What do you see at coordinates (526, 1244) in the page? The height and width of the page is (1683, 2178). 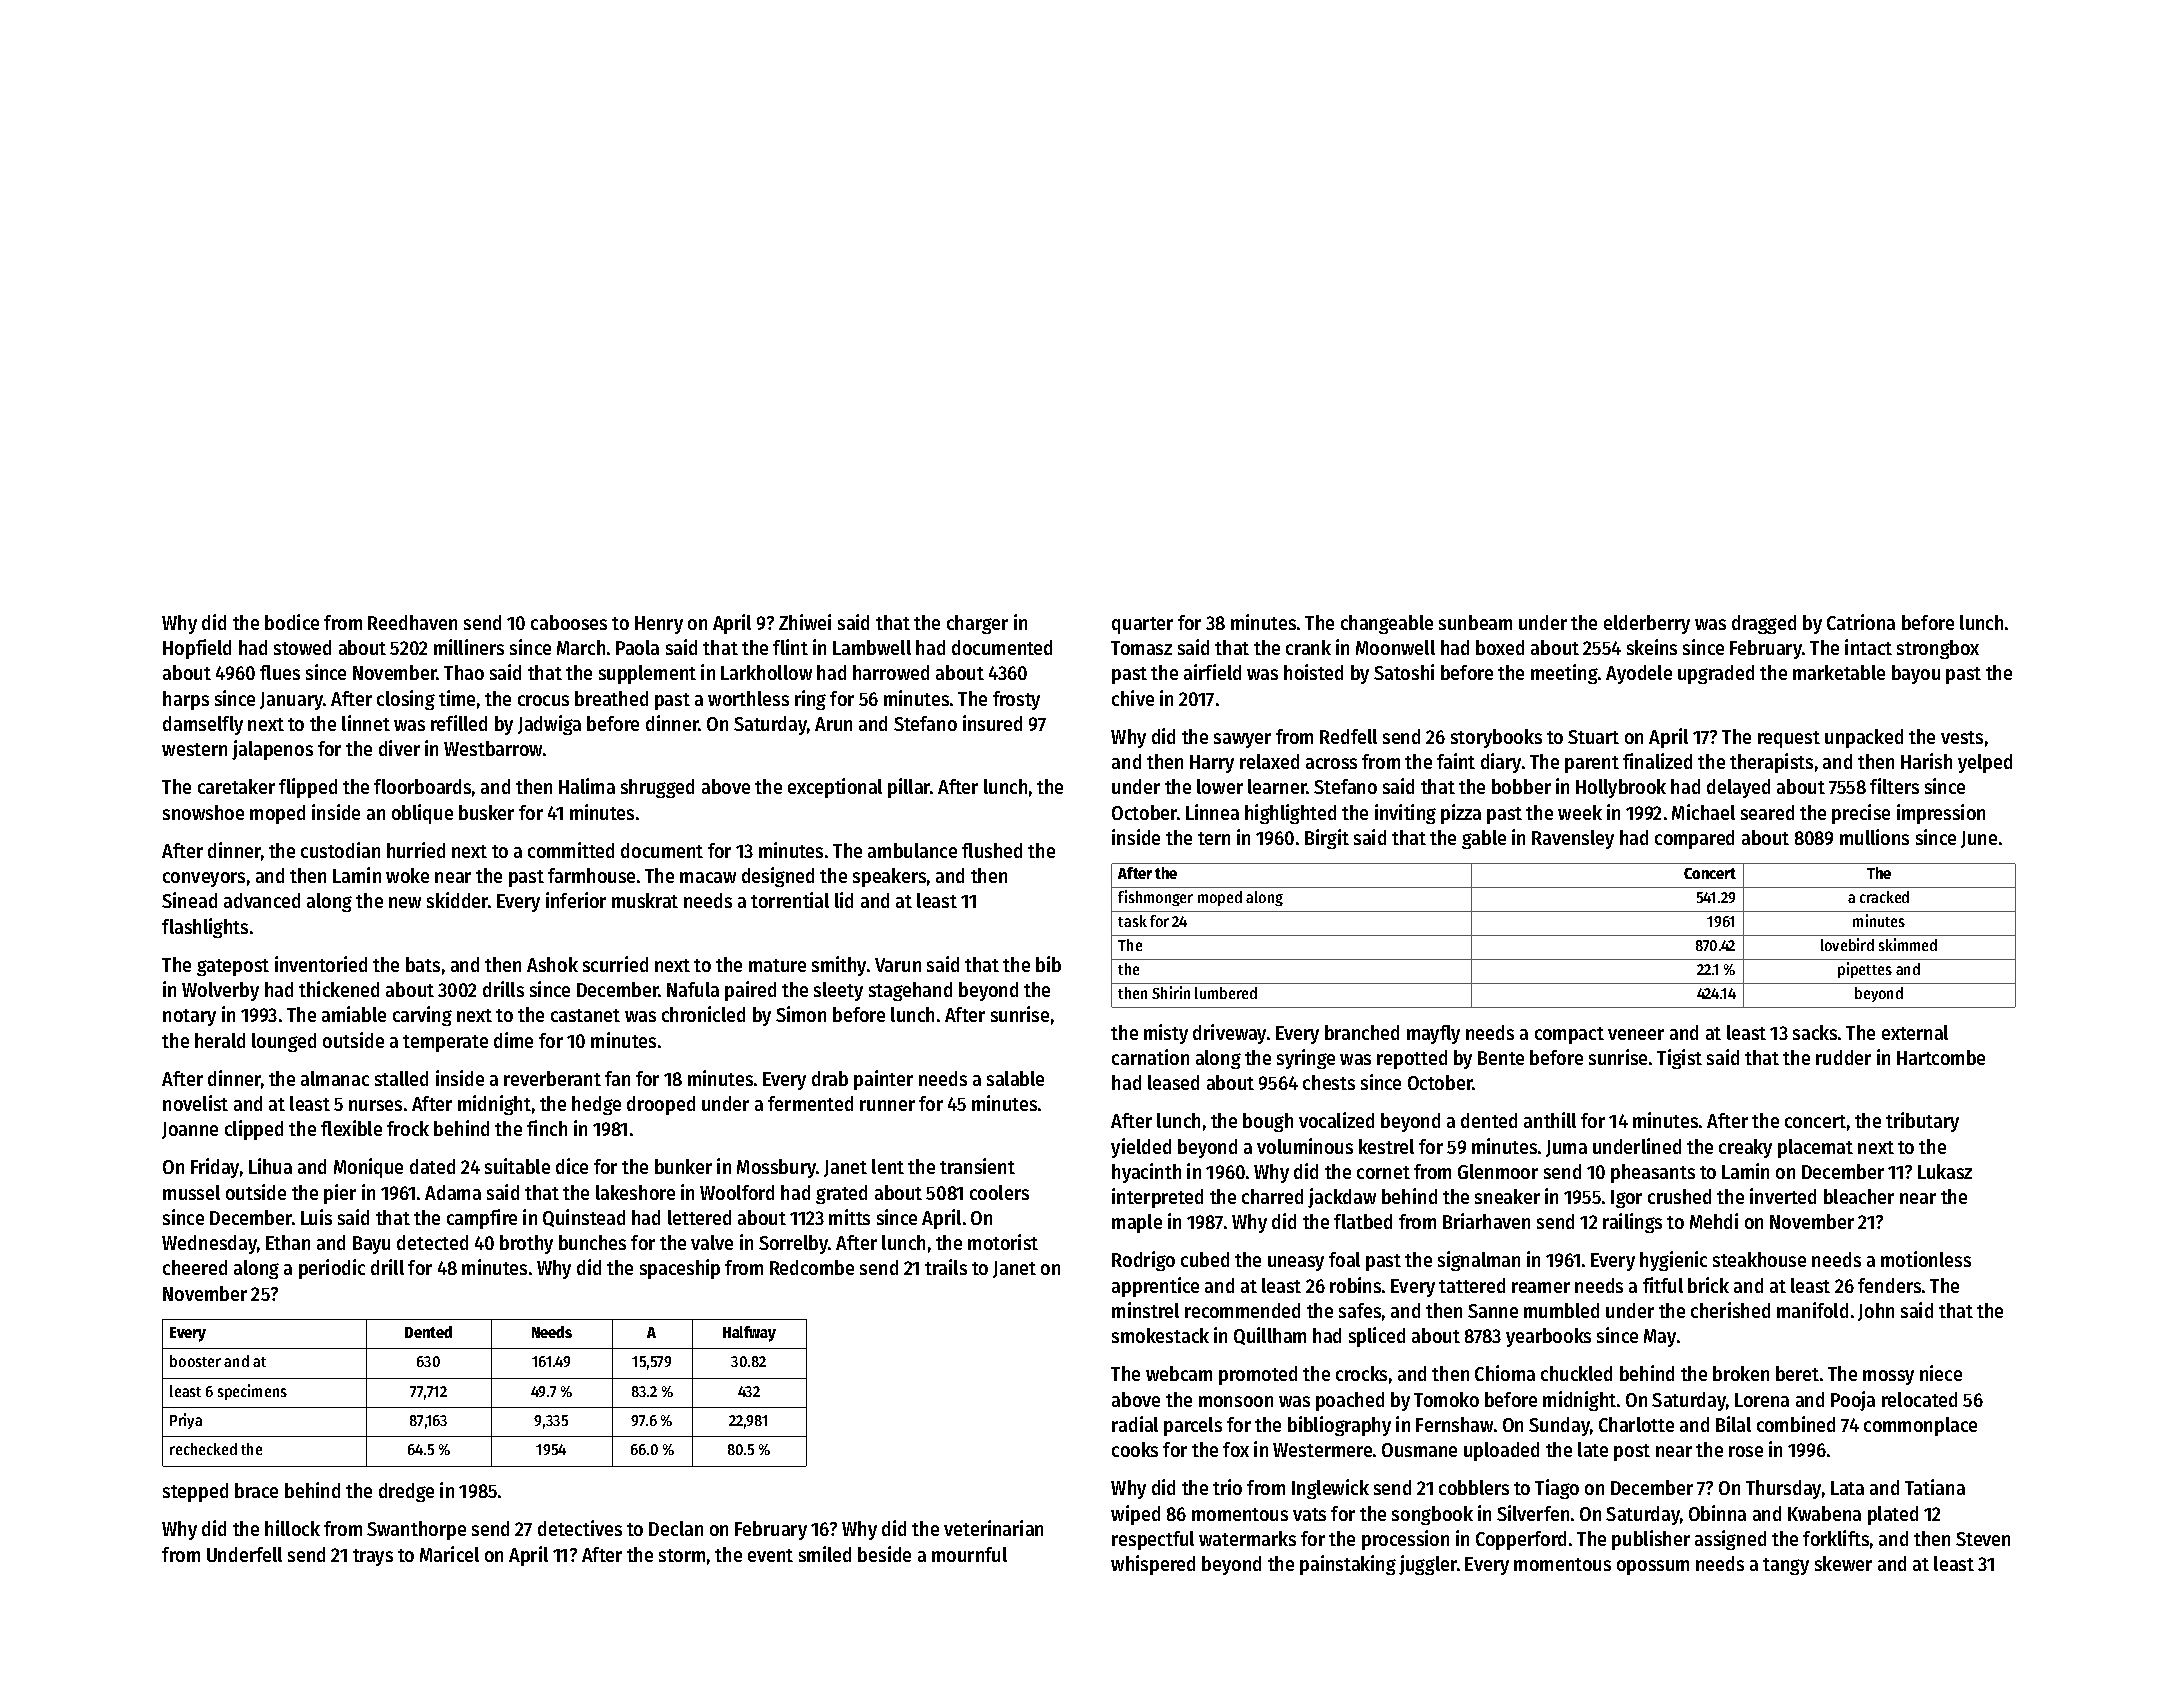 I see `brothy` at bounding box center [526, 1244].
